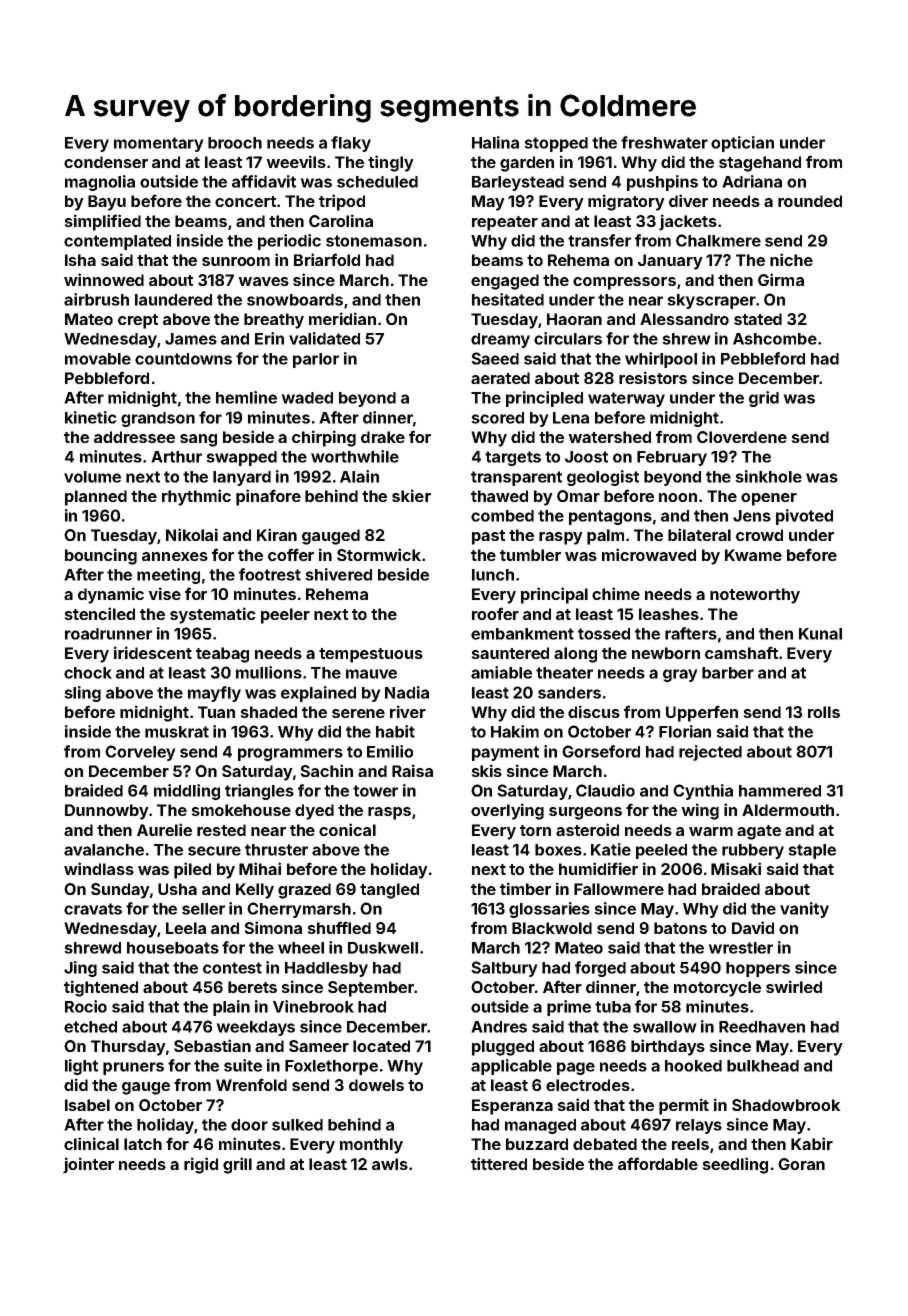 This screenshot has width=908, height=1316. Describe the element at coordinates (93, 909) in the screenshot. I see `cravats` at that location.
